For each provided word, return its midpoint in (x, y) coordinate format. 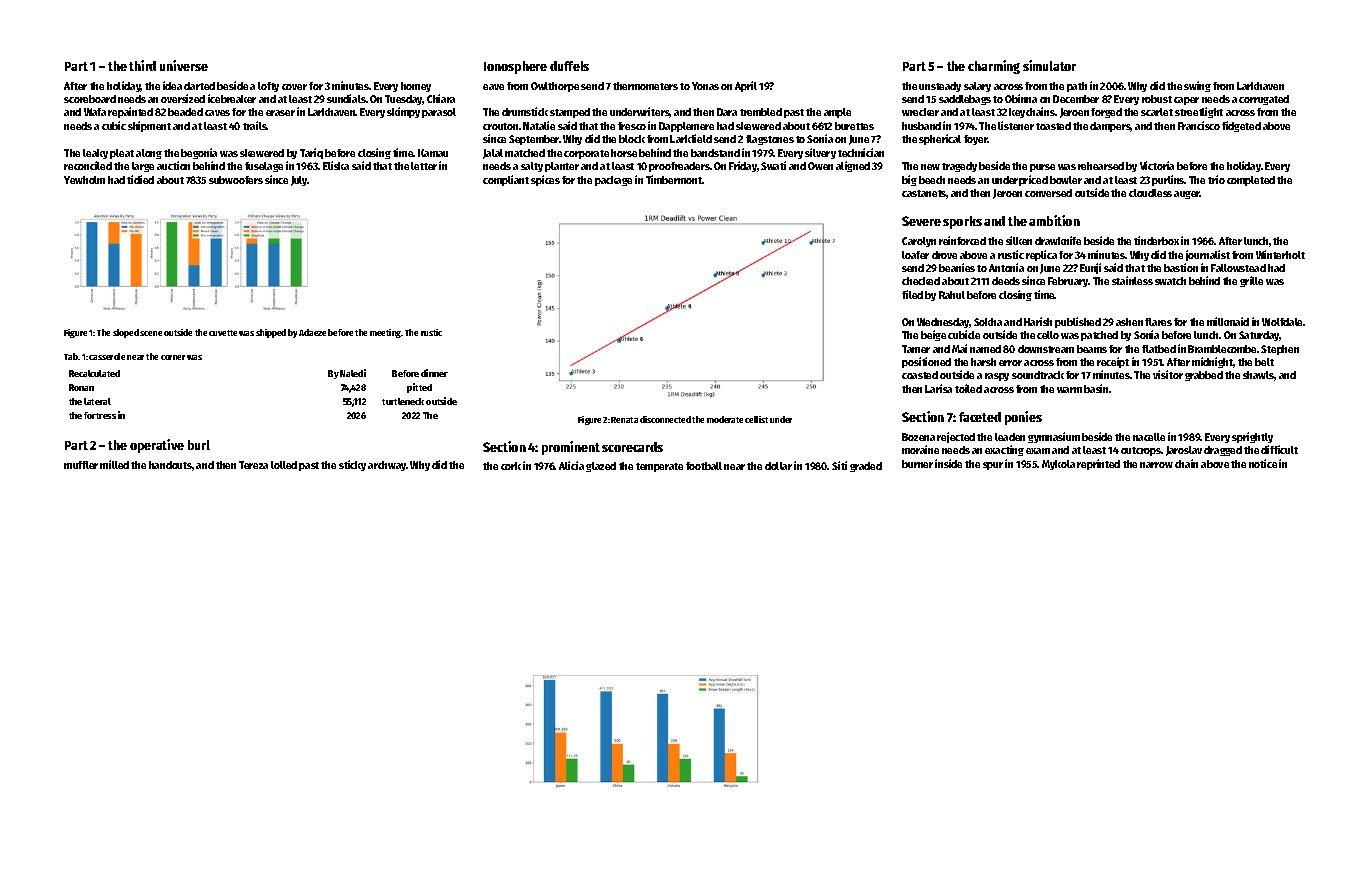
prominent (571, 448)
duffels (569, 66)
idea (172, 85)
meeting (386, 333)
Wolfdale (1283, 322)
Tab (71, 356)
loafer (915, 255)
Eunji (1090, 268)
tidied (140, 179)
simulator (1049, 65)
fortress (100, 415)
